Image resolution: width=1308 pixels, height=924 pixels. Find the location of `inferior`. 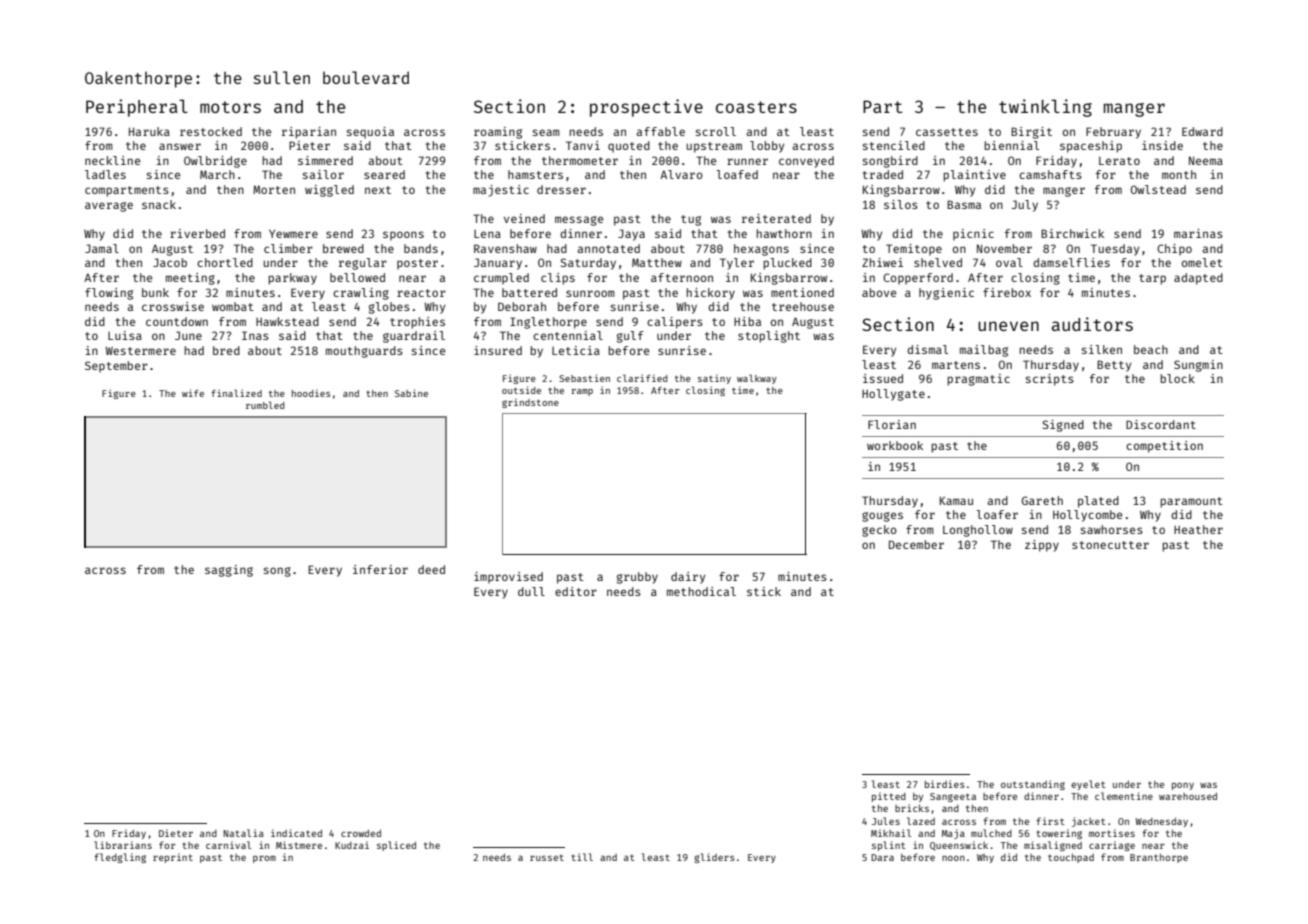

inferior is located at coordinates (380, 569).
